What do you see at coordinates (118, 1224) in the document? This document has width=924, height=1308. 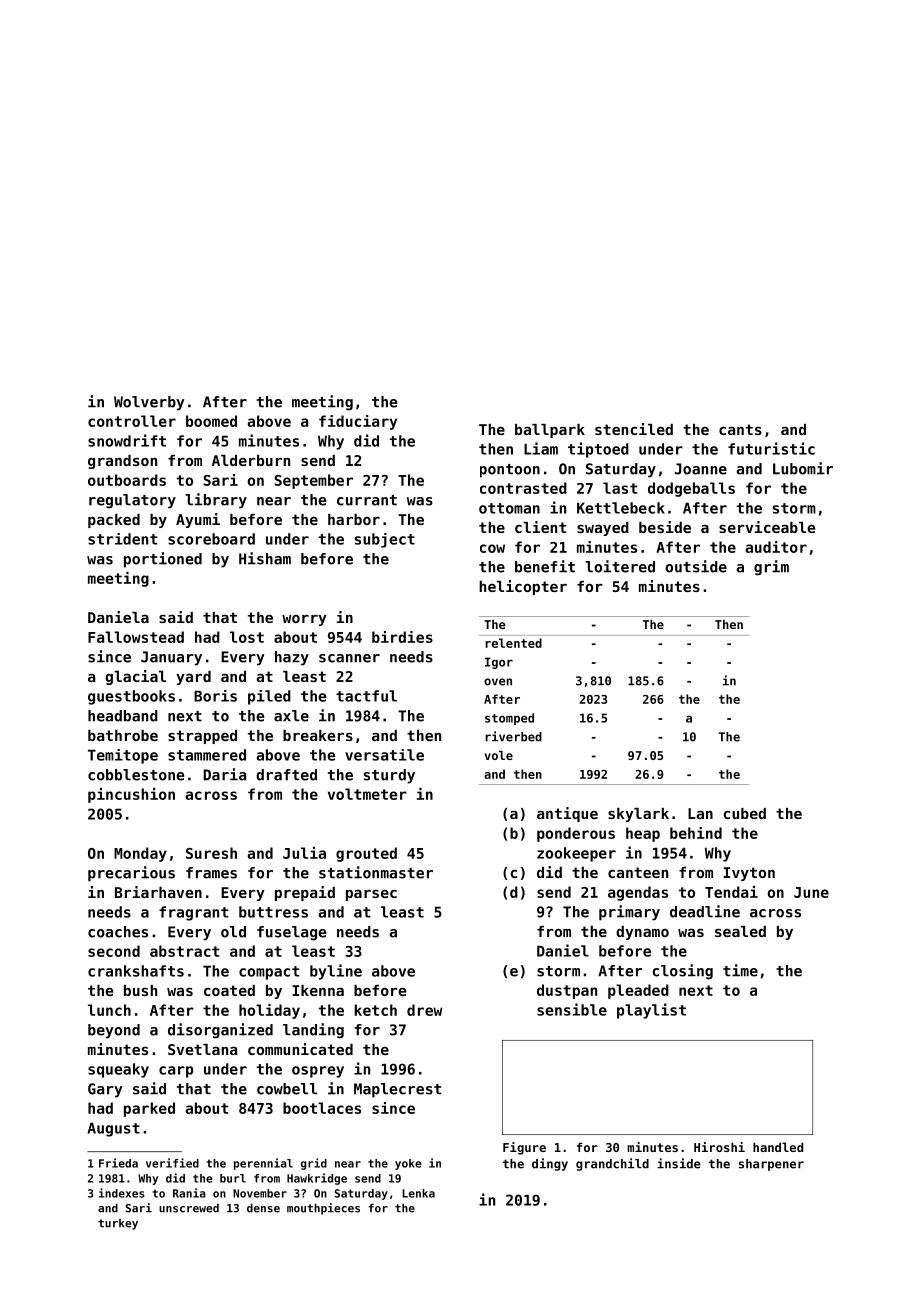 I see `turkey` at bounding box center [118, 1224].
